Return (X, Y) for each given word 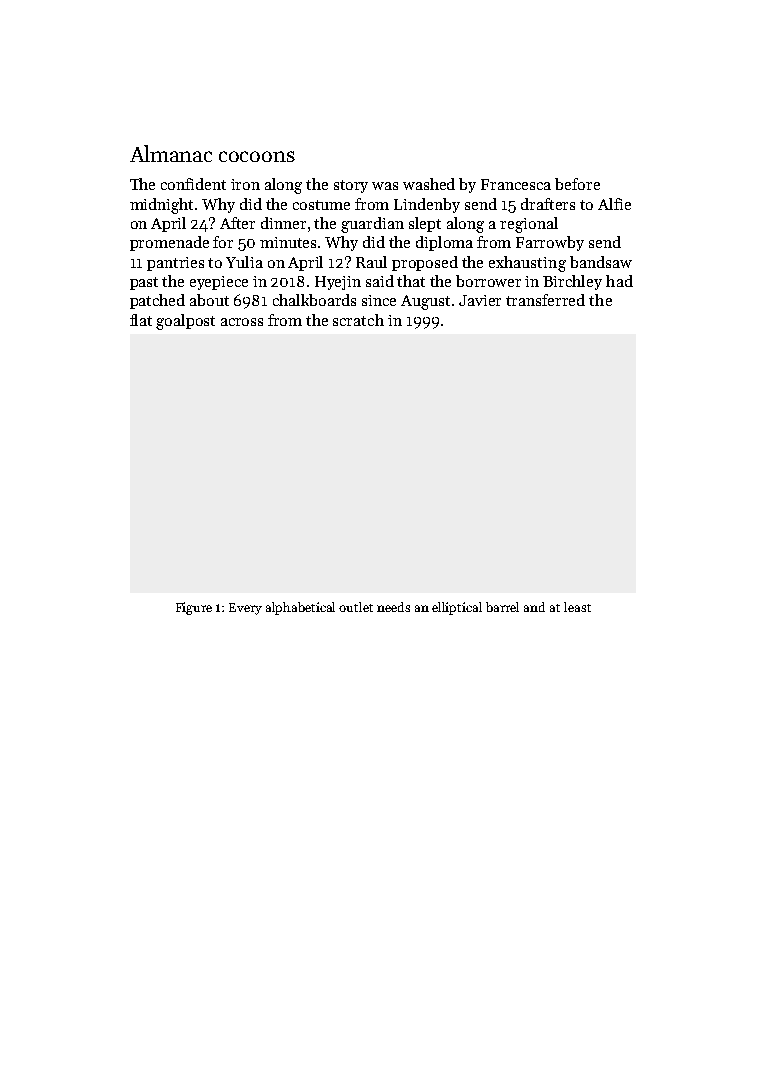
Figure (194, 608)
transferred (545, 300)
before (577, 184)
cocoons (257, 156)
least (577, 607)
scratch (358, 320)
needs (393, 607)
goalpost (185, 322)
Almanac (171, 153)
